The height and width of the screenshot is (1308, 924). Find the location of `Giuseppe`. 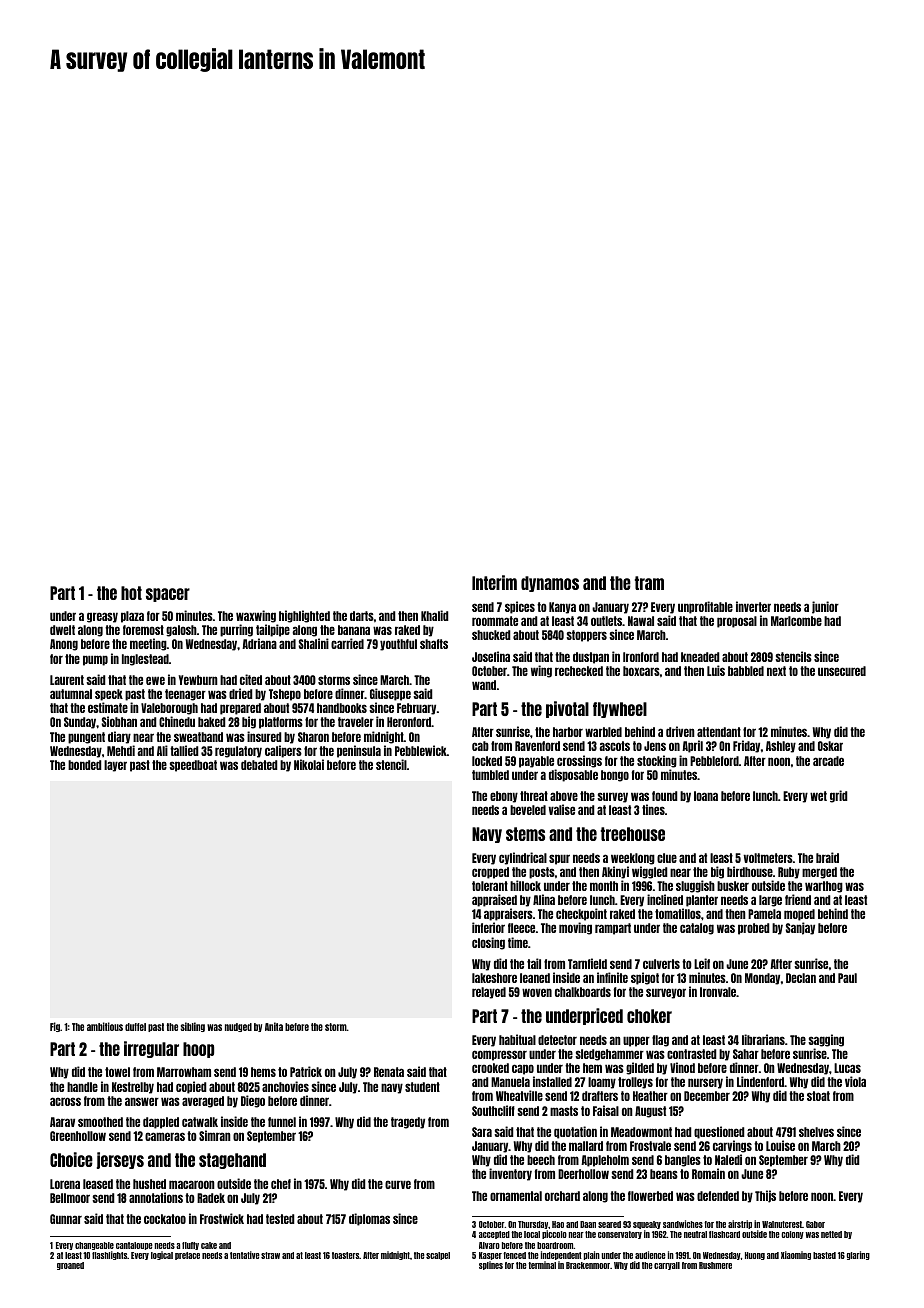

Giuseppe is located at coordinates (390, 694).
